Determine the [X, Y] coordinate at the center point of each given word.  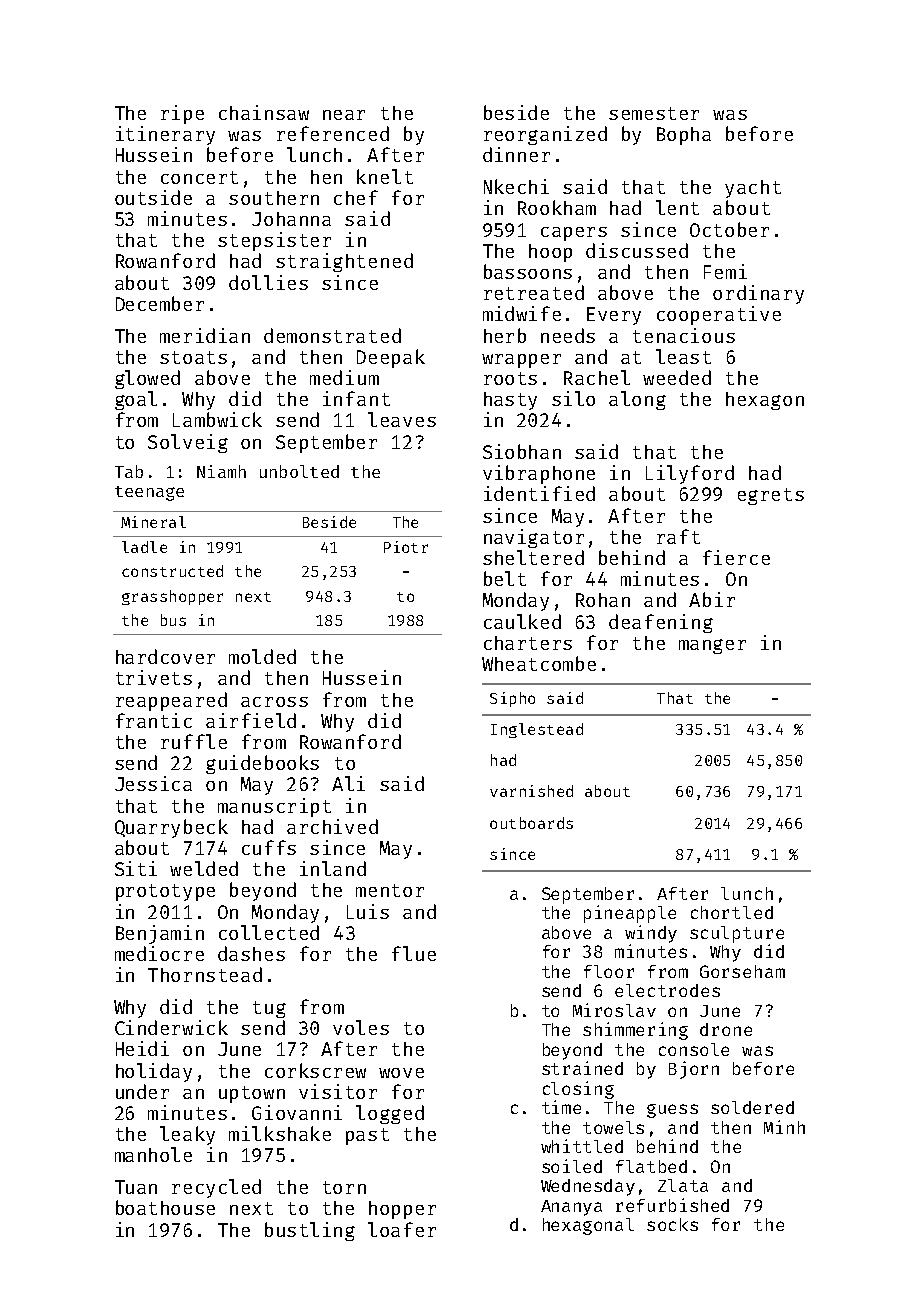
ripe [182, 114]
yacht [753, 189]
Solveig [188, 443]
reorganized [545, 135]
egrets [771, 496]
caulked [522, 621]
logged [390, 1114]
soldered [752, 1107]
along [637, 400]
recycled [216, 1188]
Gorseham [742, 971]
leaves [402, 419]
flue [414, 953]
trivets [154, 677]
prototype [165, 892]
